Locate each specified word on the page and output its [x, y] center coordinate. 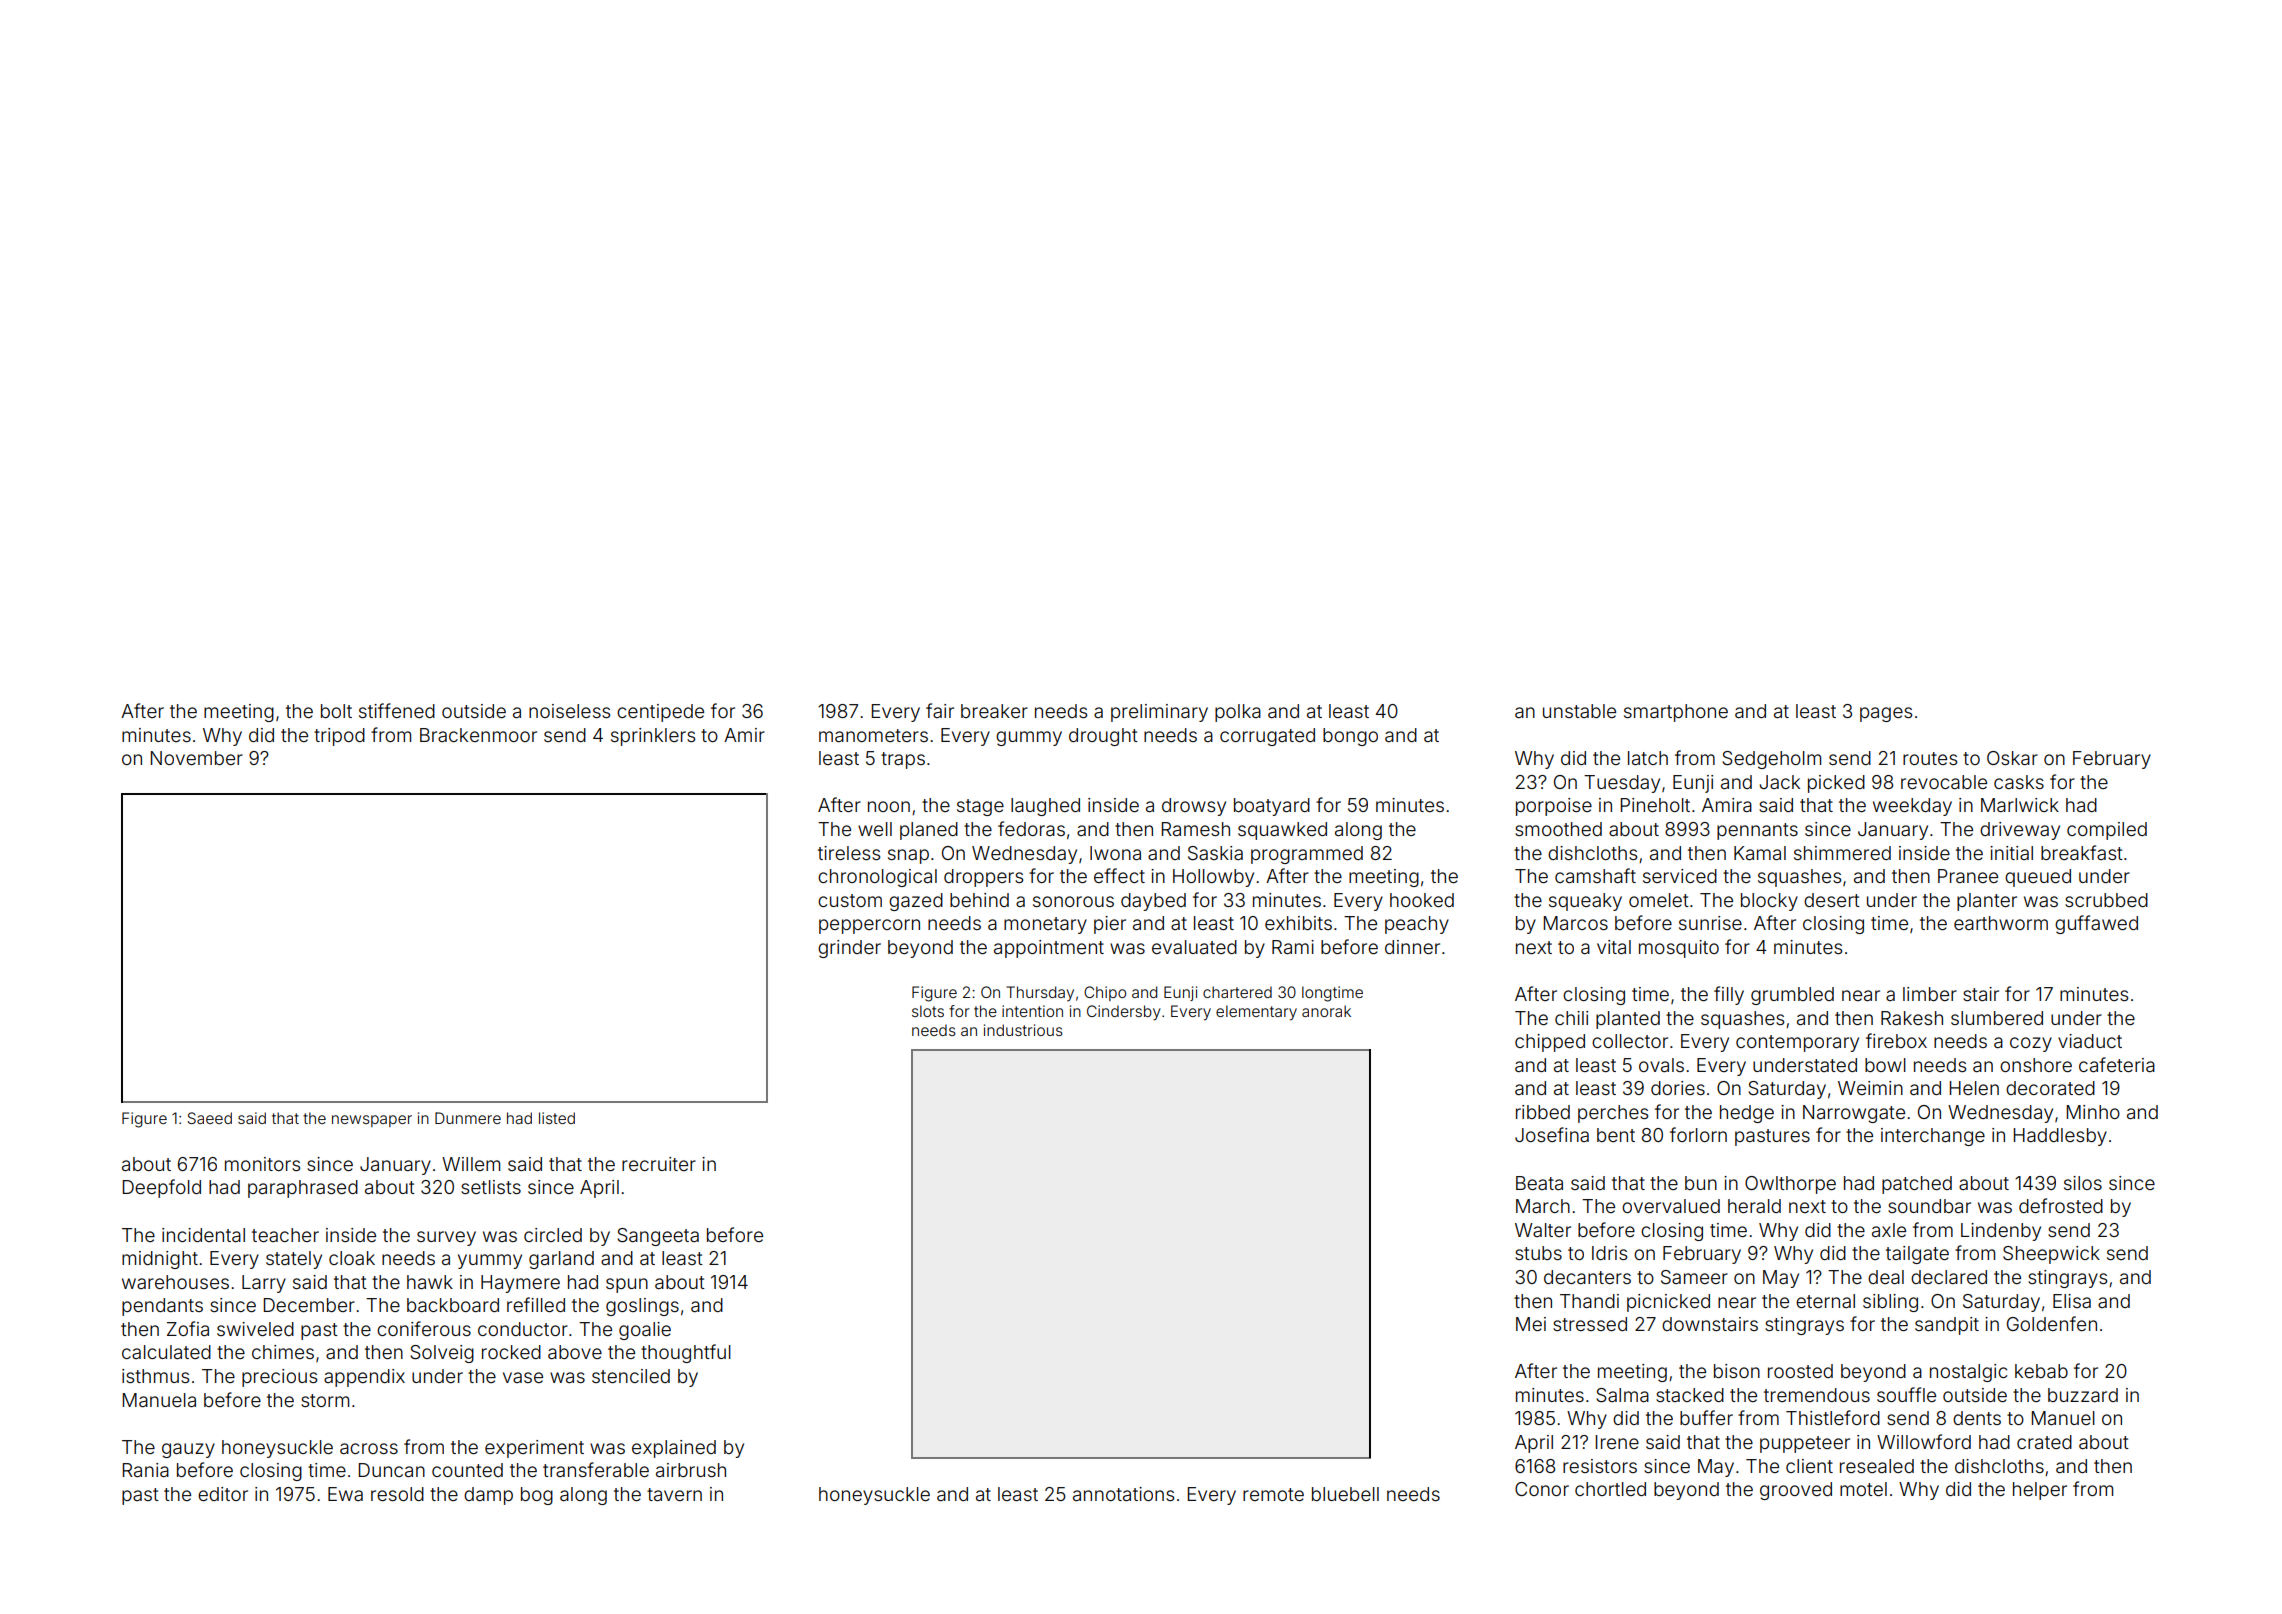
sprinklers [653, 737]
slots [928, 1011]
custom [850, 900]
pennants [1757, 831]
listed [557, 1118]
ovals [1661, 1065]
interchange [1933, 1137]
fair [940, 710]
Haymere [520, 1284]
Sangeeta [658, 1237]
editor [223, 1494]
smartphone [1676, 713]
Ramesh [1196, 829]
